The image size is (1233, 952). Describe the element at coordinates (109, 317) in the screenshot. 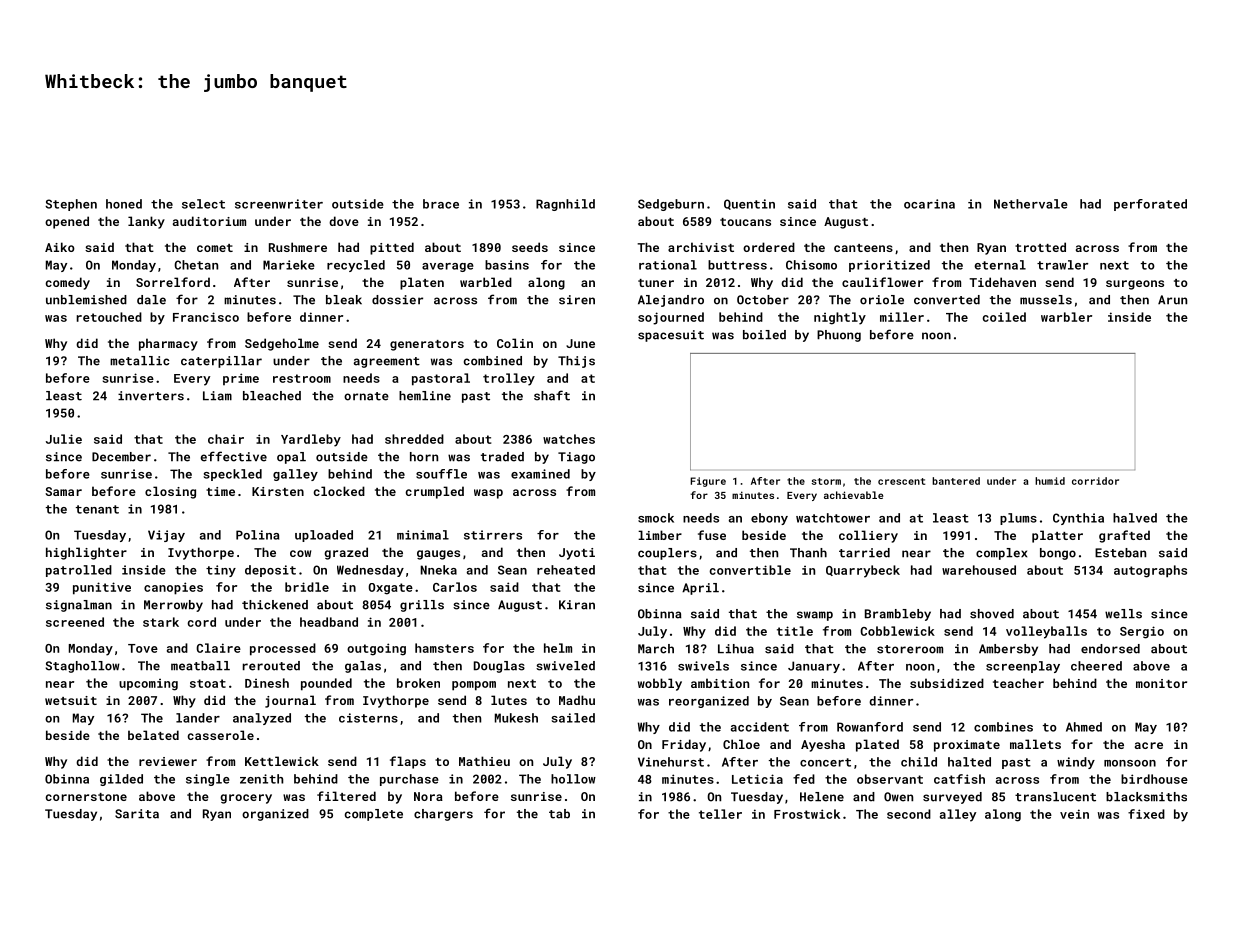

I see `retouched` at that location.
